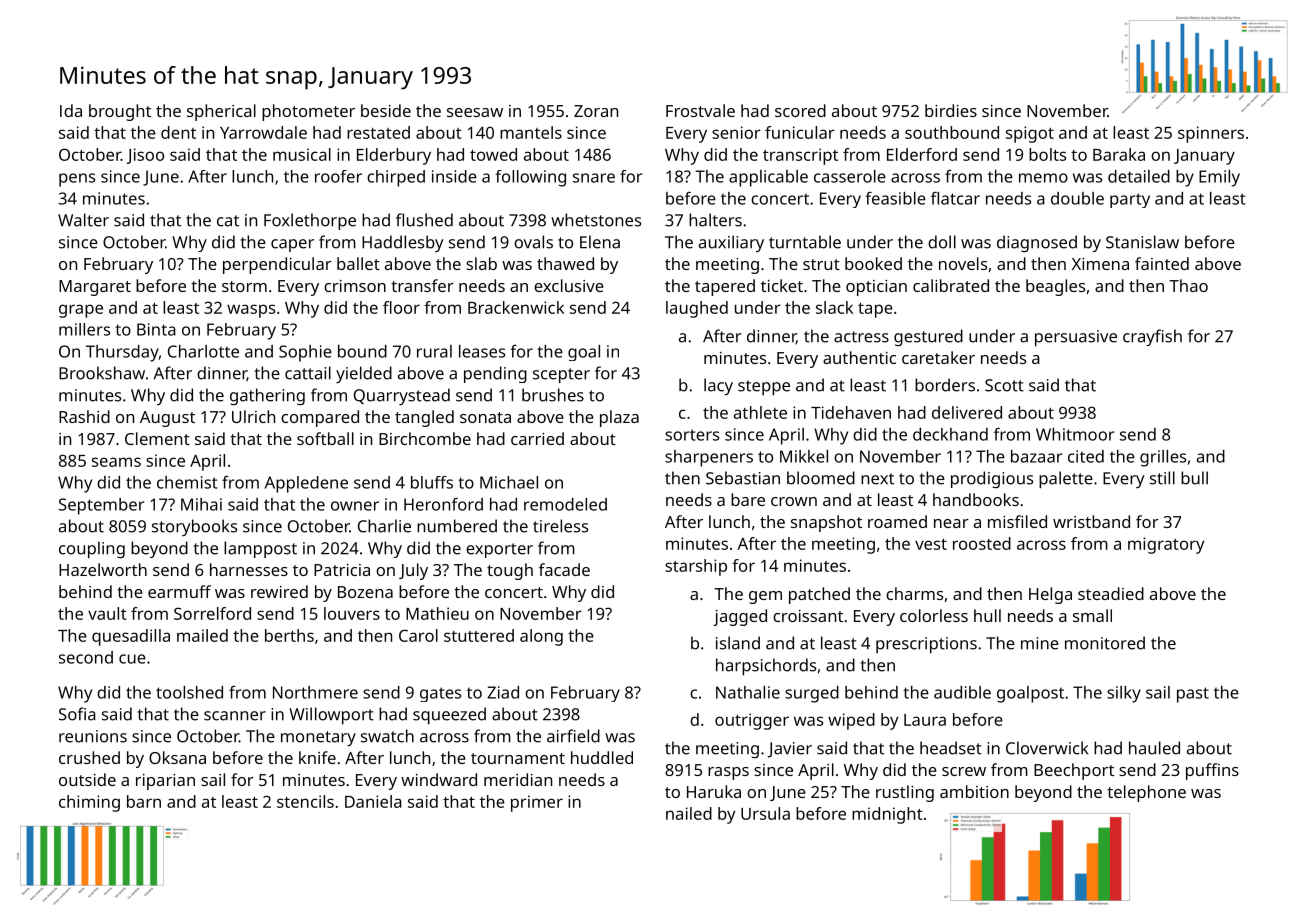 The image size is (1308, 924). What do you see at coordinates (760, 412) in the screenshot?
I see `athlete` at bounding box center [760, 412].
